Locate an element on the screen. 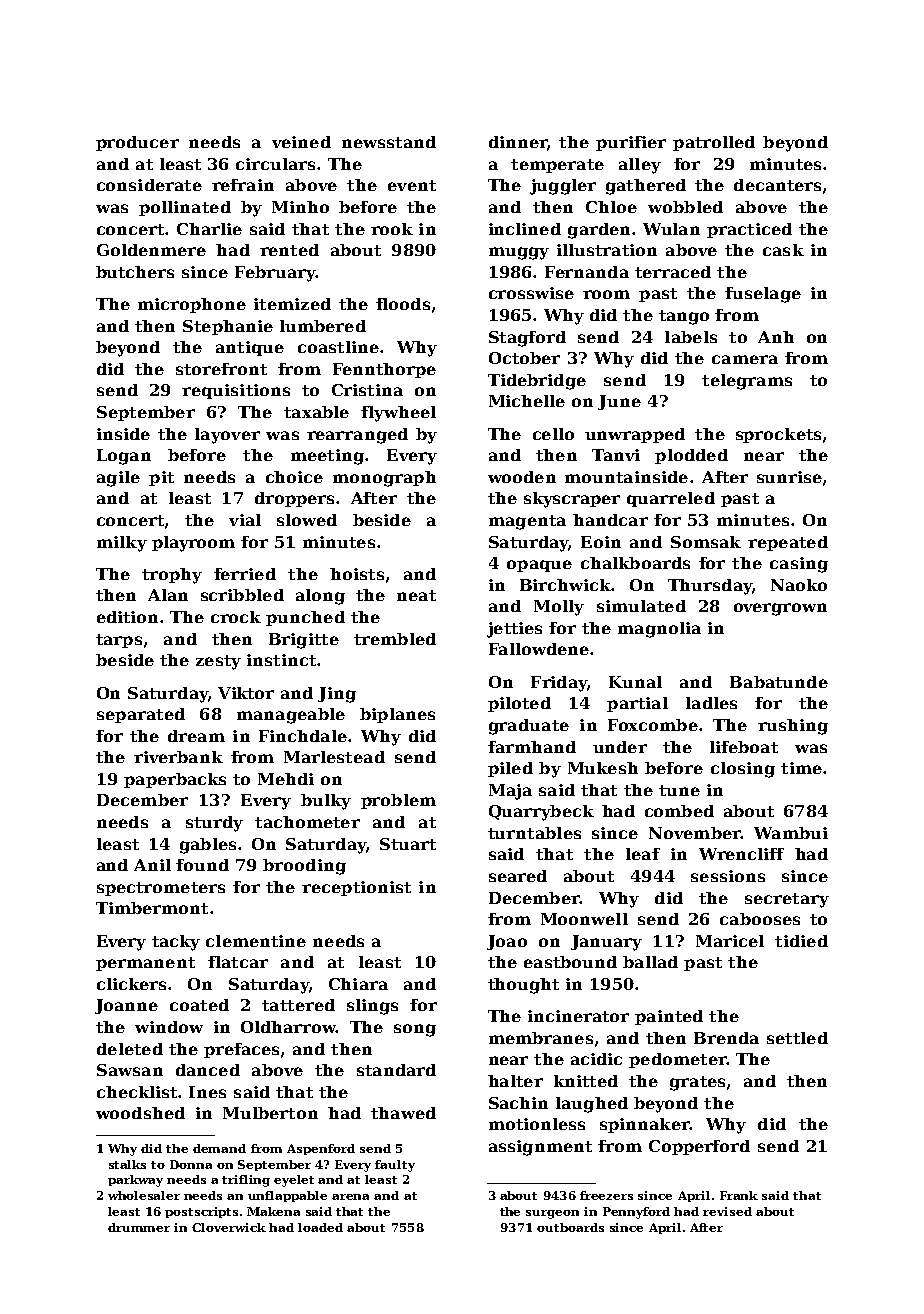 The width and height of the screenshot is (924, 1314). sprockets is located at coordinates (778, 435).
